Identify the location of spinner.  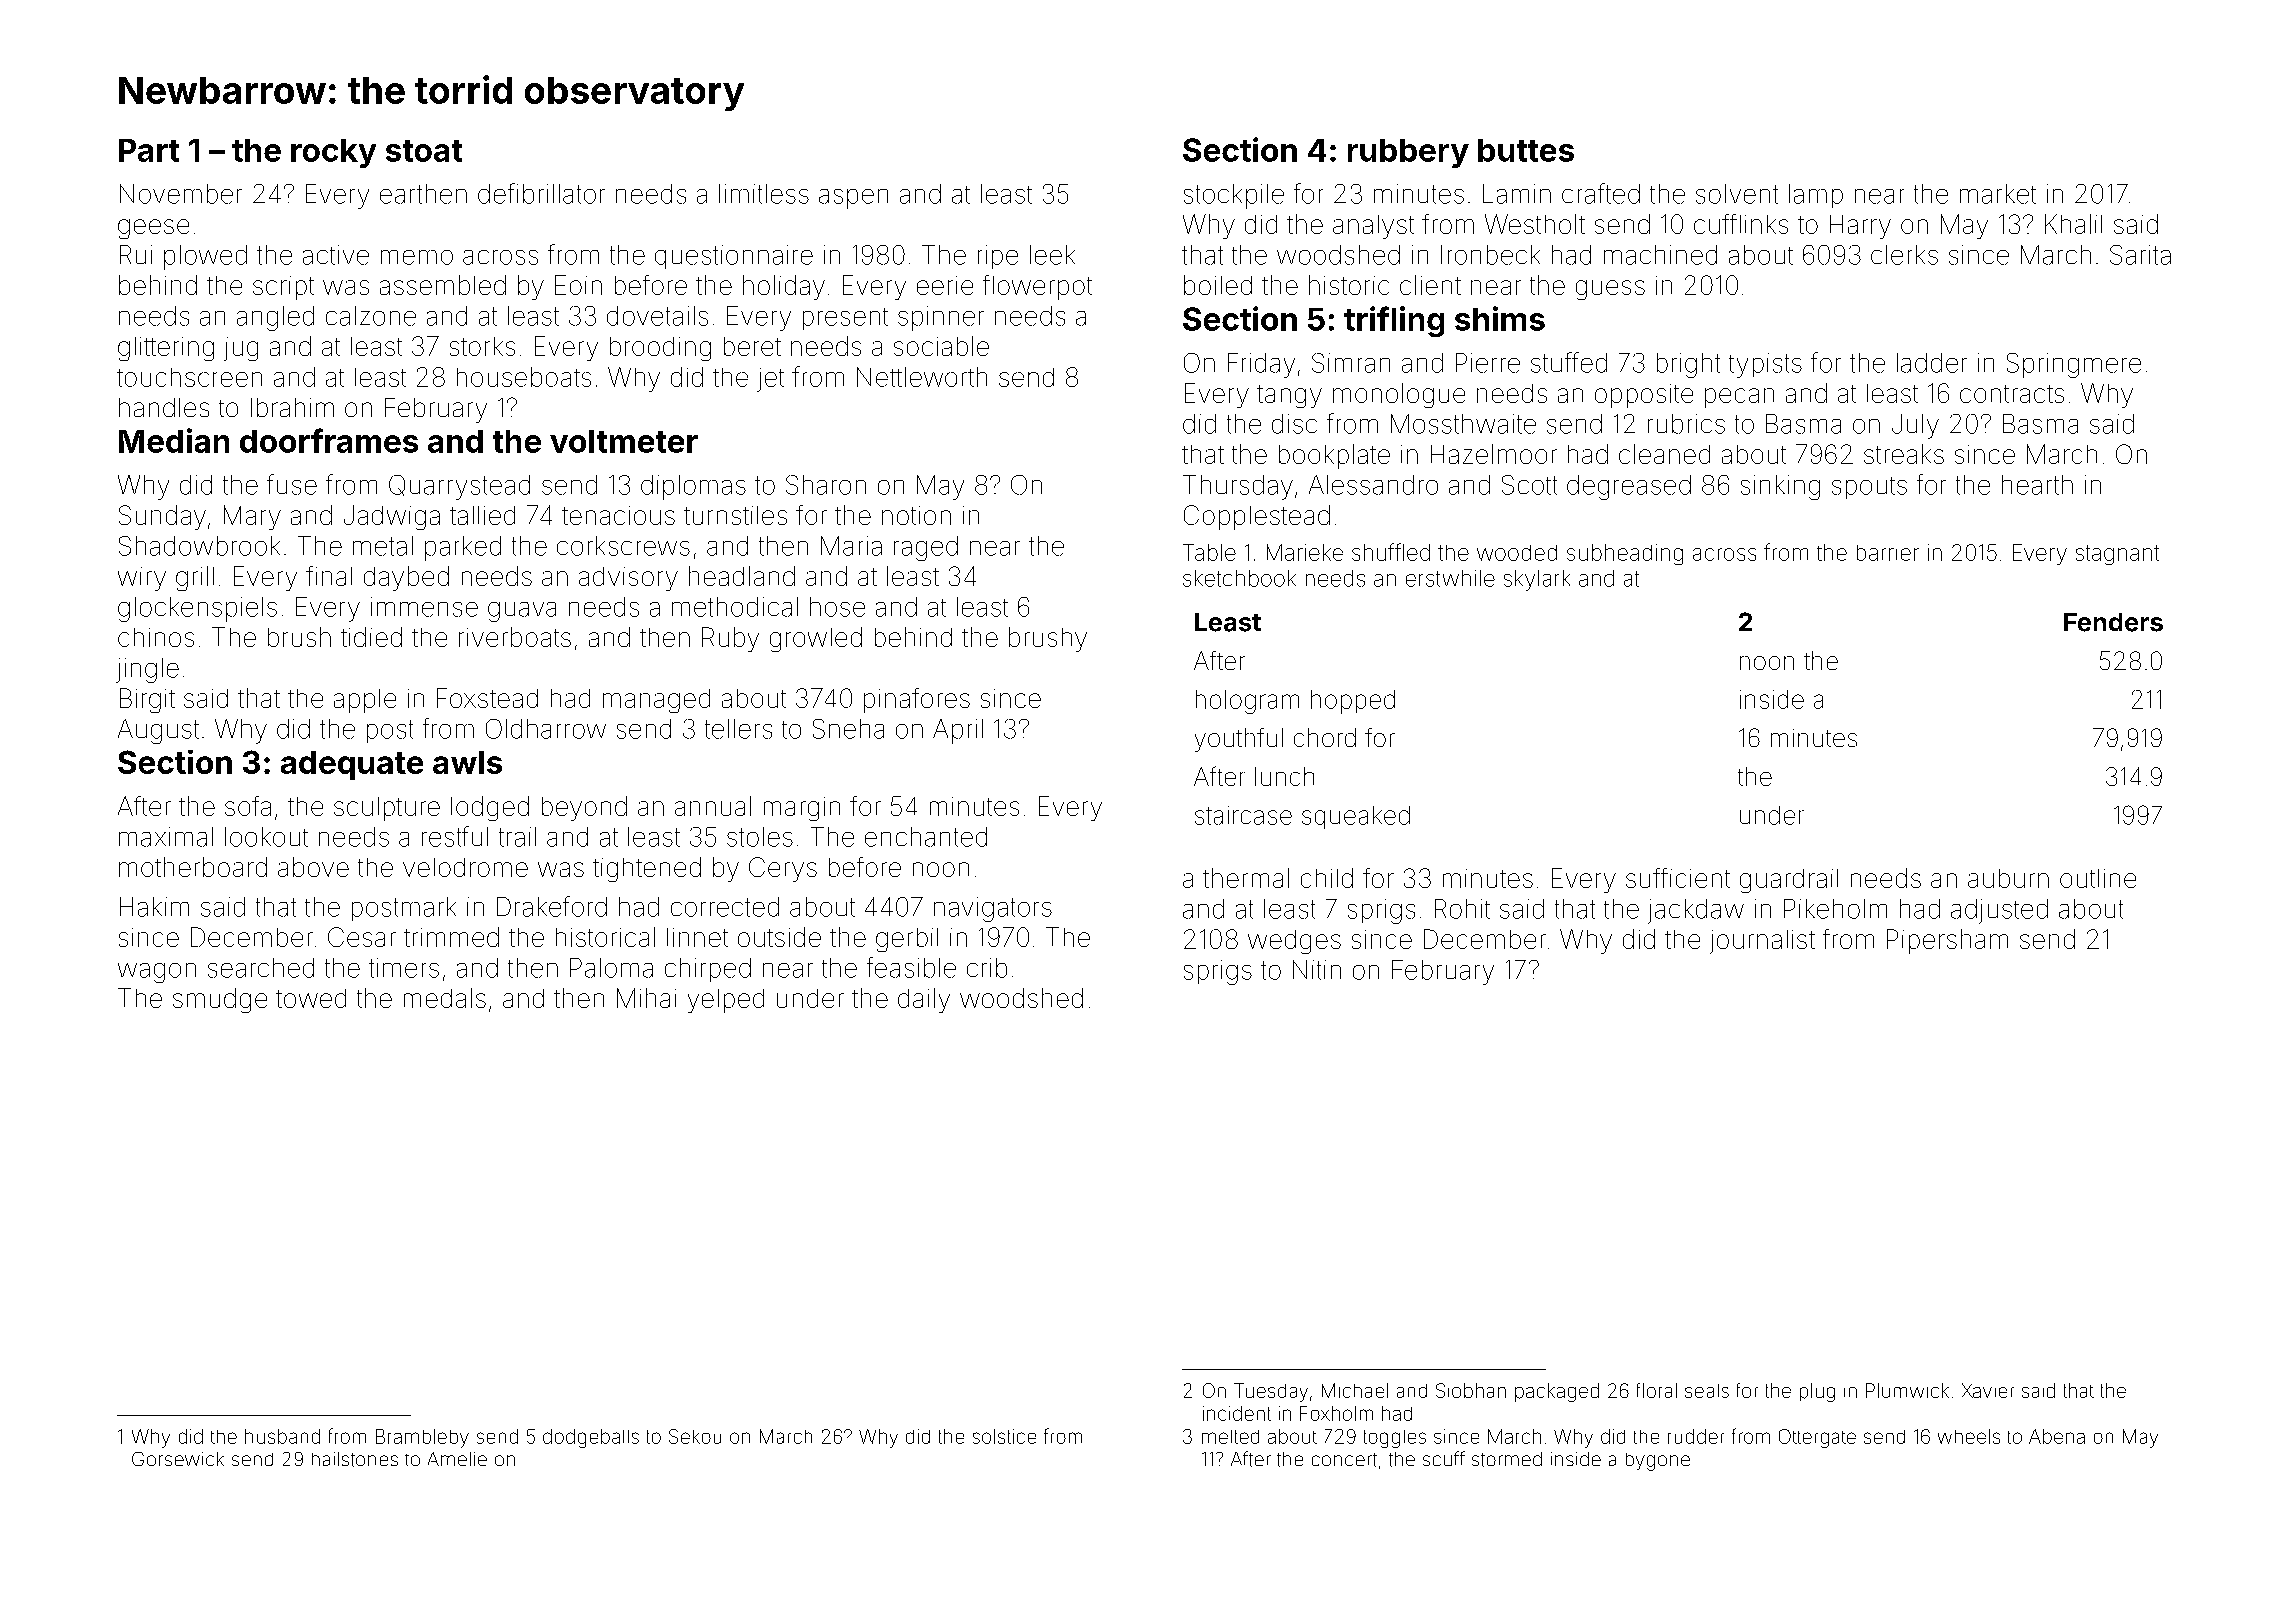
(941, 318).
